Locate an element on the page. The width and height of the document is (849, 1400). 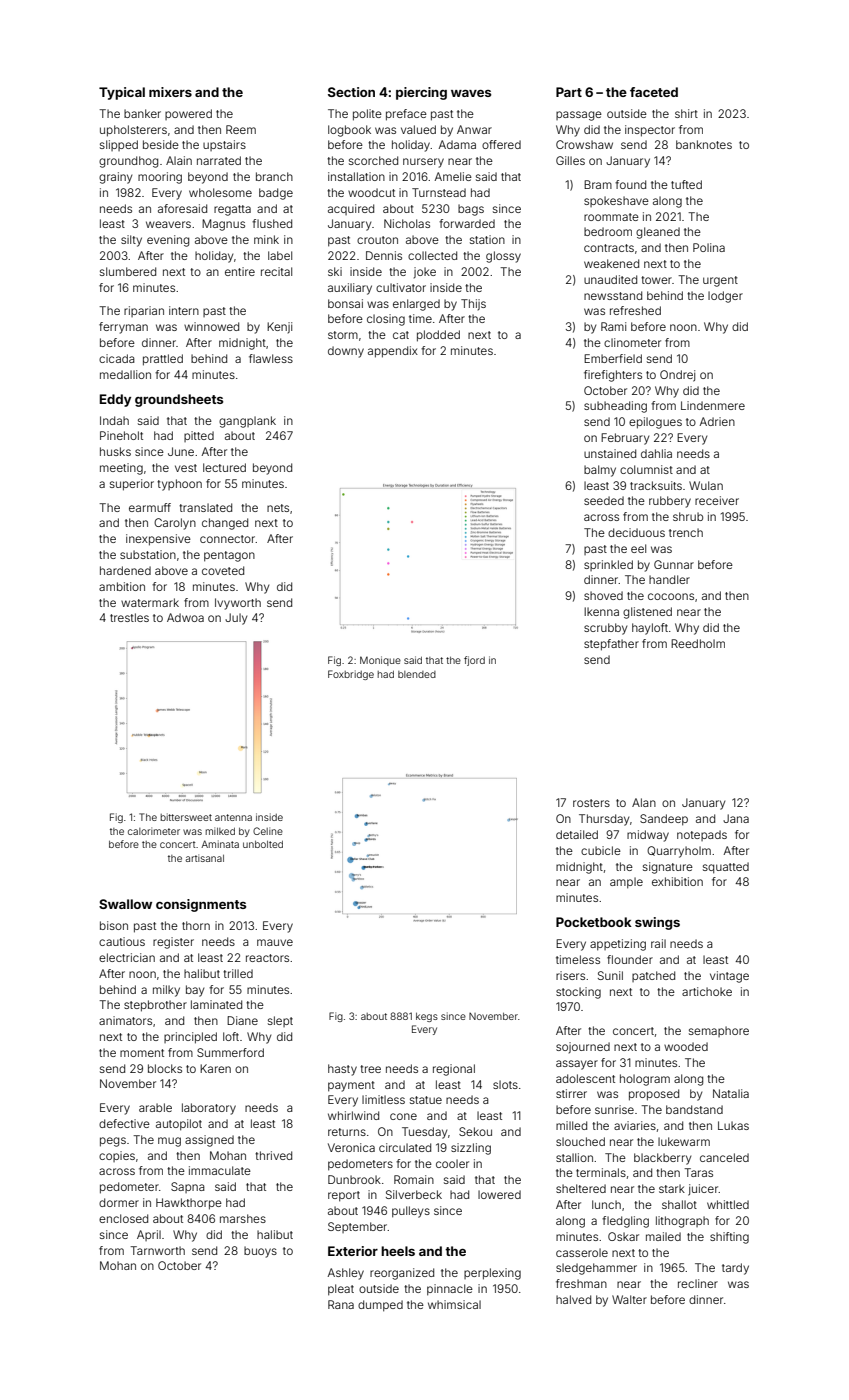
lodger is located at coordinates (725, 297).
